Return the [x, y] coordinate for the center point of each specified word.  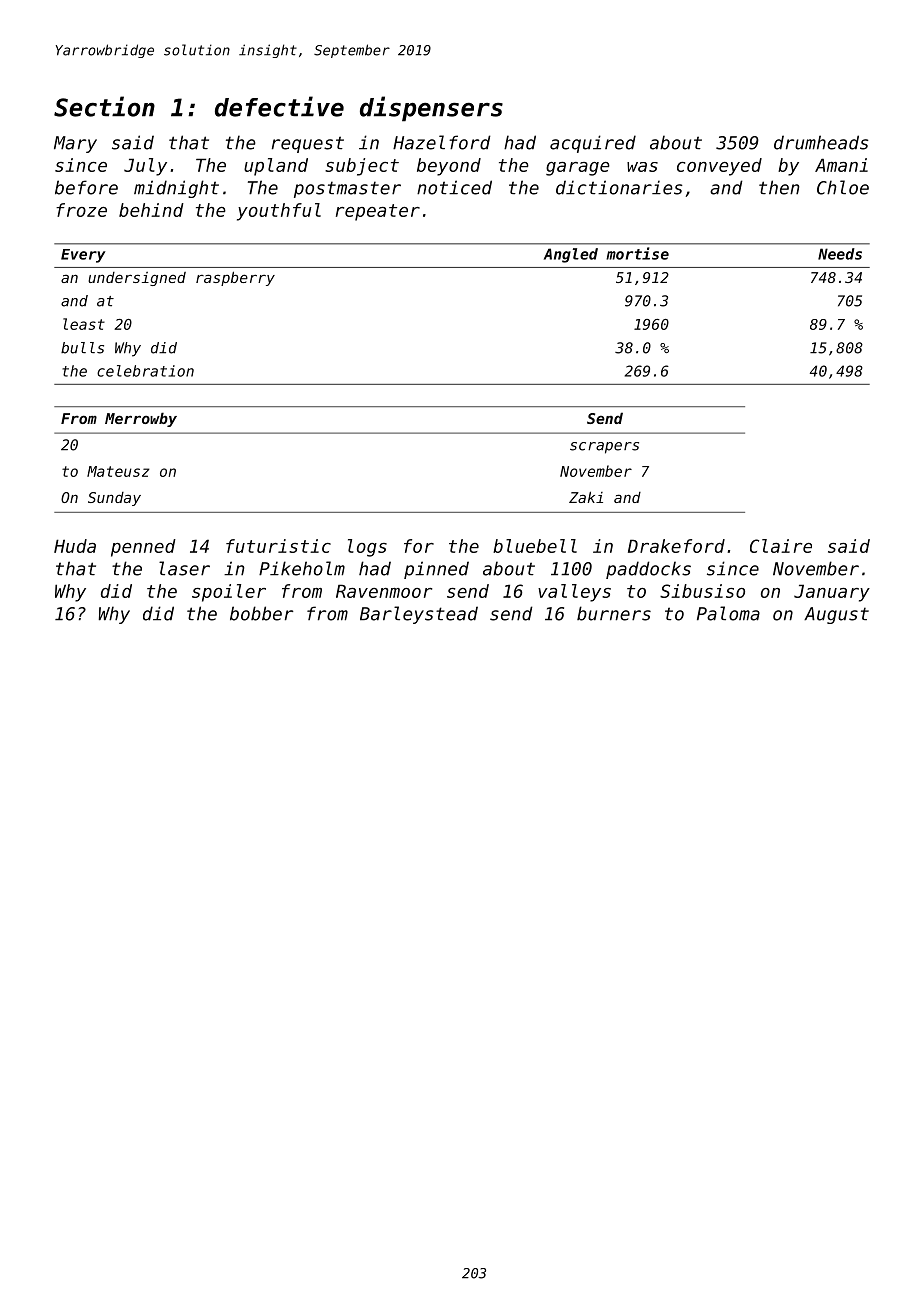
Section [104, 106]
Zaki [586, 497]
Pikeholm [302, 568]
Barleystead [419, 615]
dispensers [431, 109]
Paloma [728, 613]
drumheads [821, 142]
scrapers [604, 448]
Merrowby [141, 419]
